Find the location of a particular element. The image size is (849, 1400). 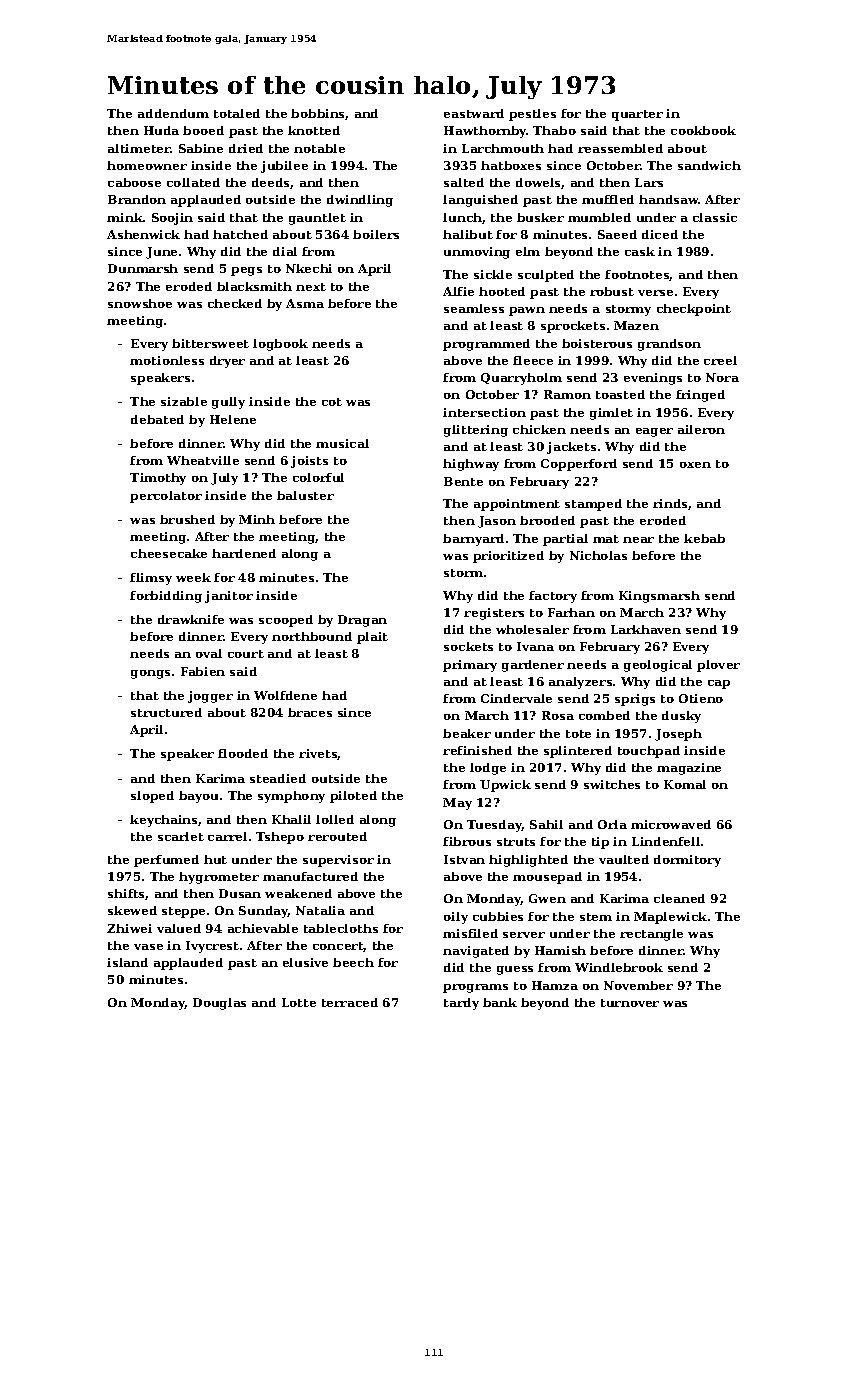

eastward is located at coordinates (474, 113).
